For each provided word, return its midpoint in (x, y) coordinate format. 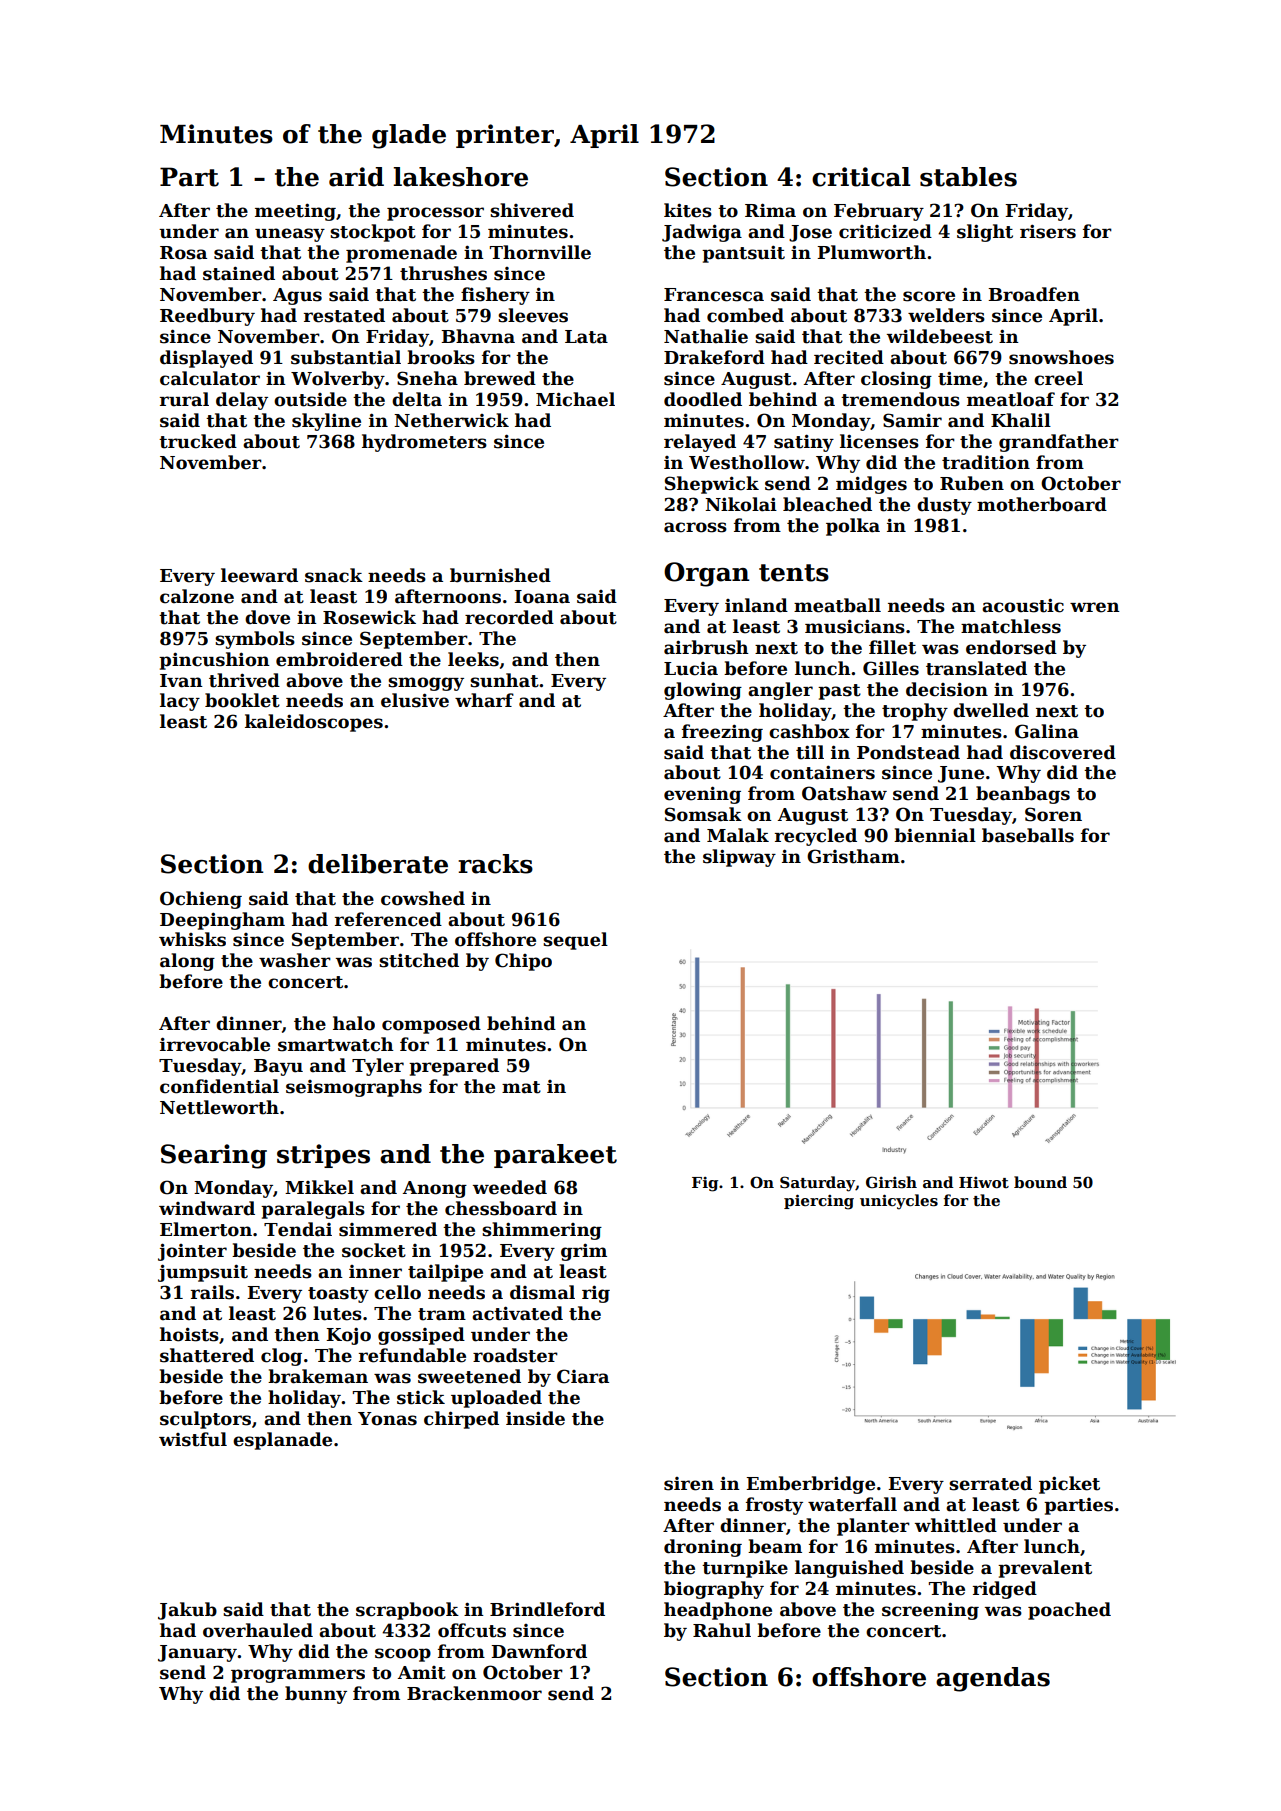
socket (374, 1250)
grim (584, 1252)
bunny (316, 1695)
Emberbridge (810, 1485)
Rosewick (369, 617)
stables (968, 177)
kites (688, 210)
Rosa (183, 253)
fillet (892, 647)
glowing (703, 691)
